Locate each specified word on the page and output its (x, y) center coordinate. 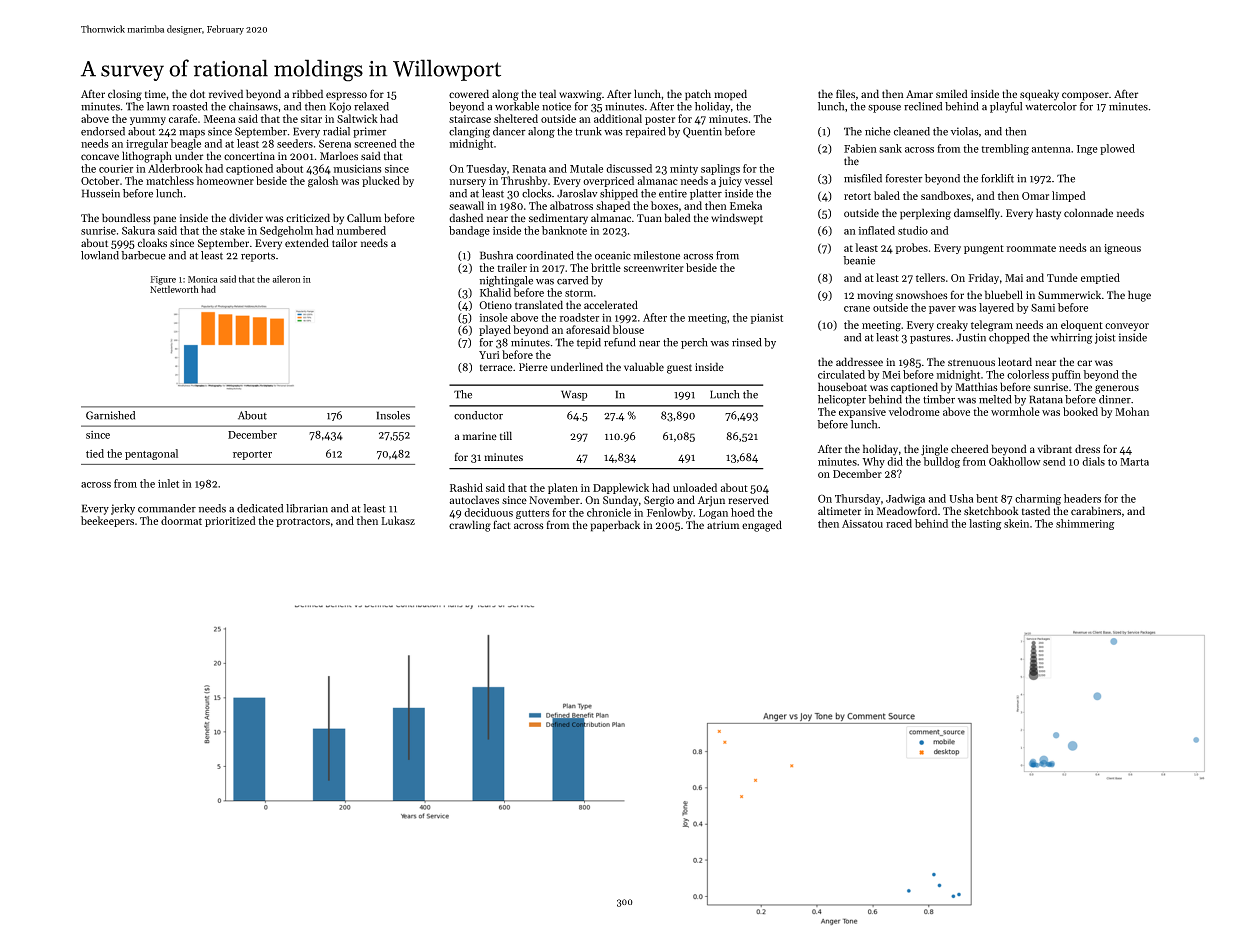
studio (913, 230)
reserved (748, 499)
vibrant (1055, 448)
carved (572, 280)
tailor (344, 242)
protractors (303, 522)
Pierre (533, 367)
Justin (971, 337)
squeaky (1039, 95)
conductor (478, 415)
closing (125, 95)
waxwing (580, 95)
